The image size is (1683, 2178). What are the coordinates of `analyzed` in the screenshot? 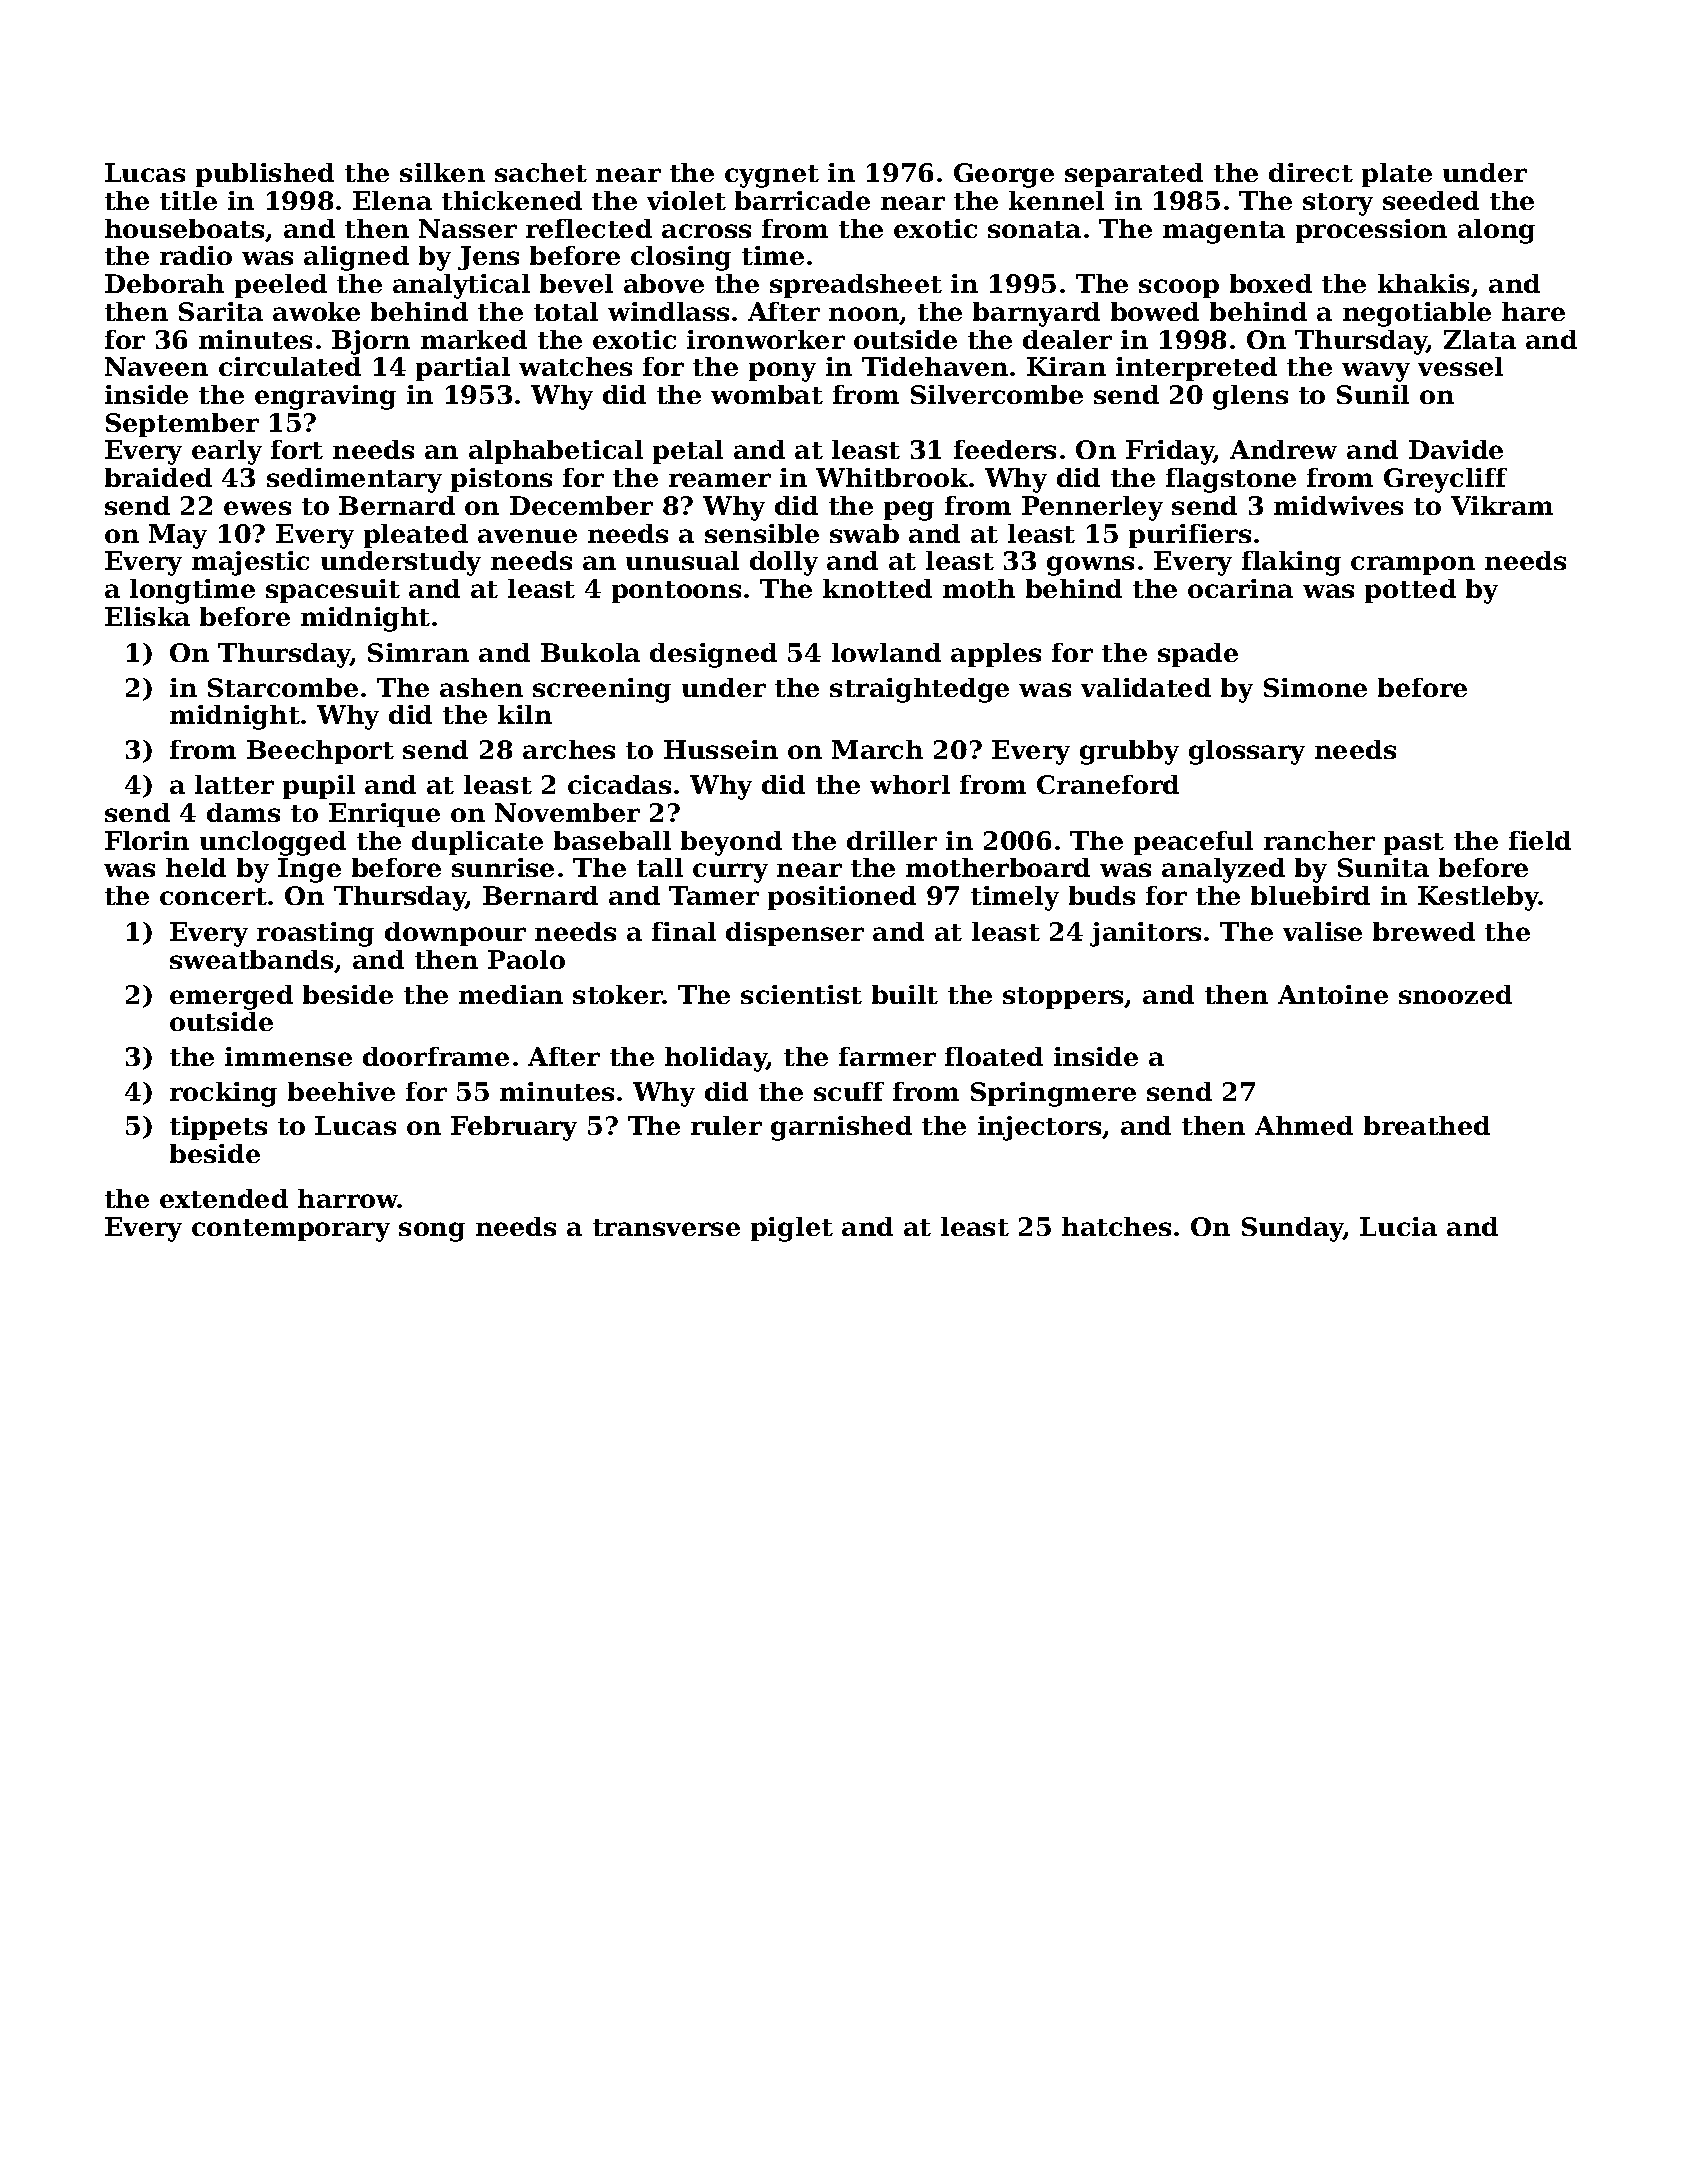 It's located at (1223, 870).
